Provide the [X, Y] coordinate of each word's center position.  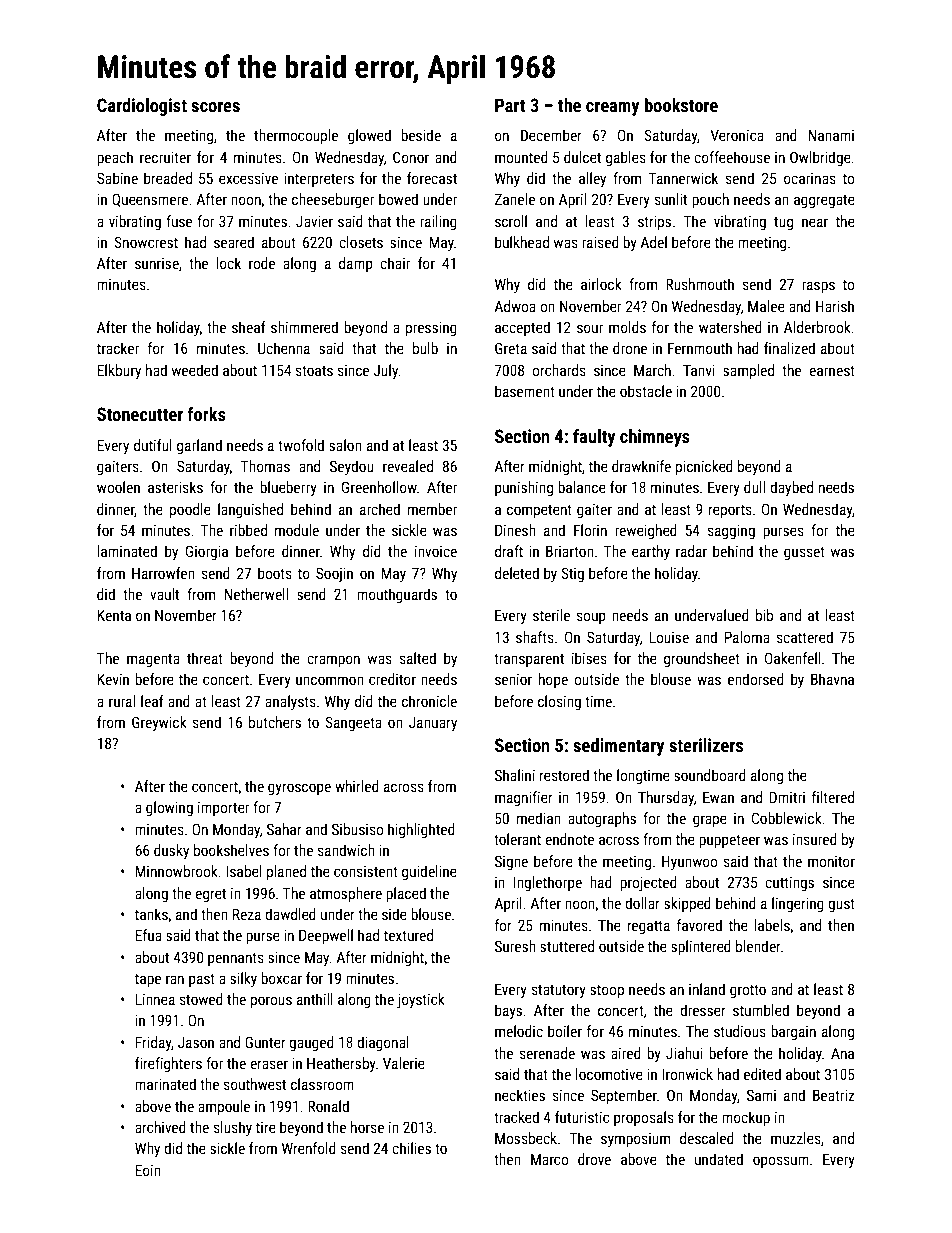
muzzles [796, 1138]
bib [764, 615]
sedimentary [619, 747]
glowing [169, 808]
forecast [432, 178]
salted [418, 658]
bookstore [681, 105]
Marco [549, 1159]
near [815, 222]
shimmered [304, 327]
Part [510, 105]
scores [215, 107]
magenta [153, 660]
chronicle [429, 701]
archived [160, 1127]
